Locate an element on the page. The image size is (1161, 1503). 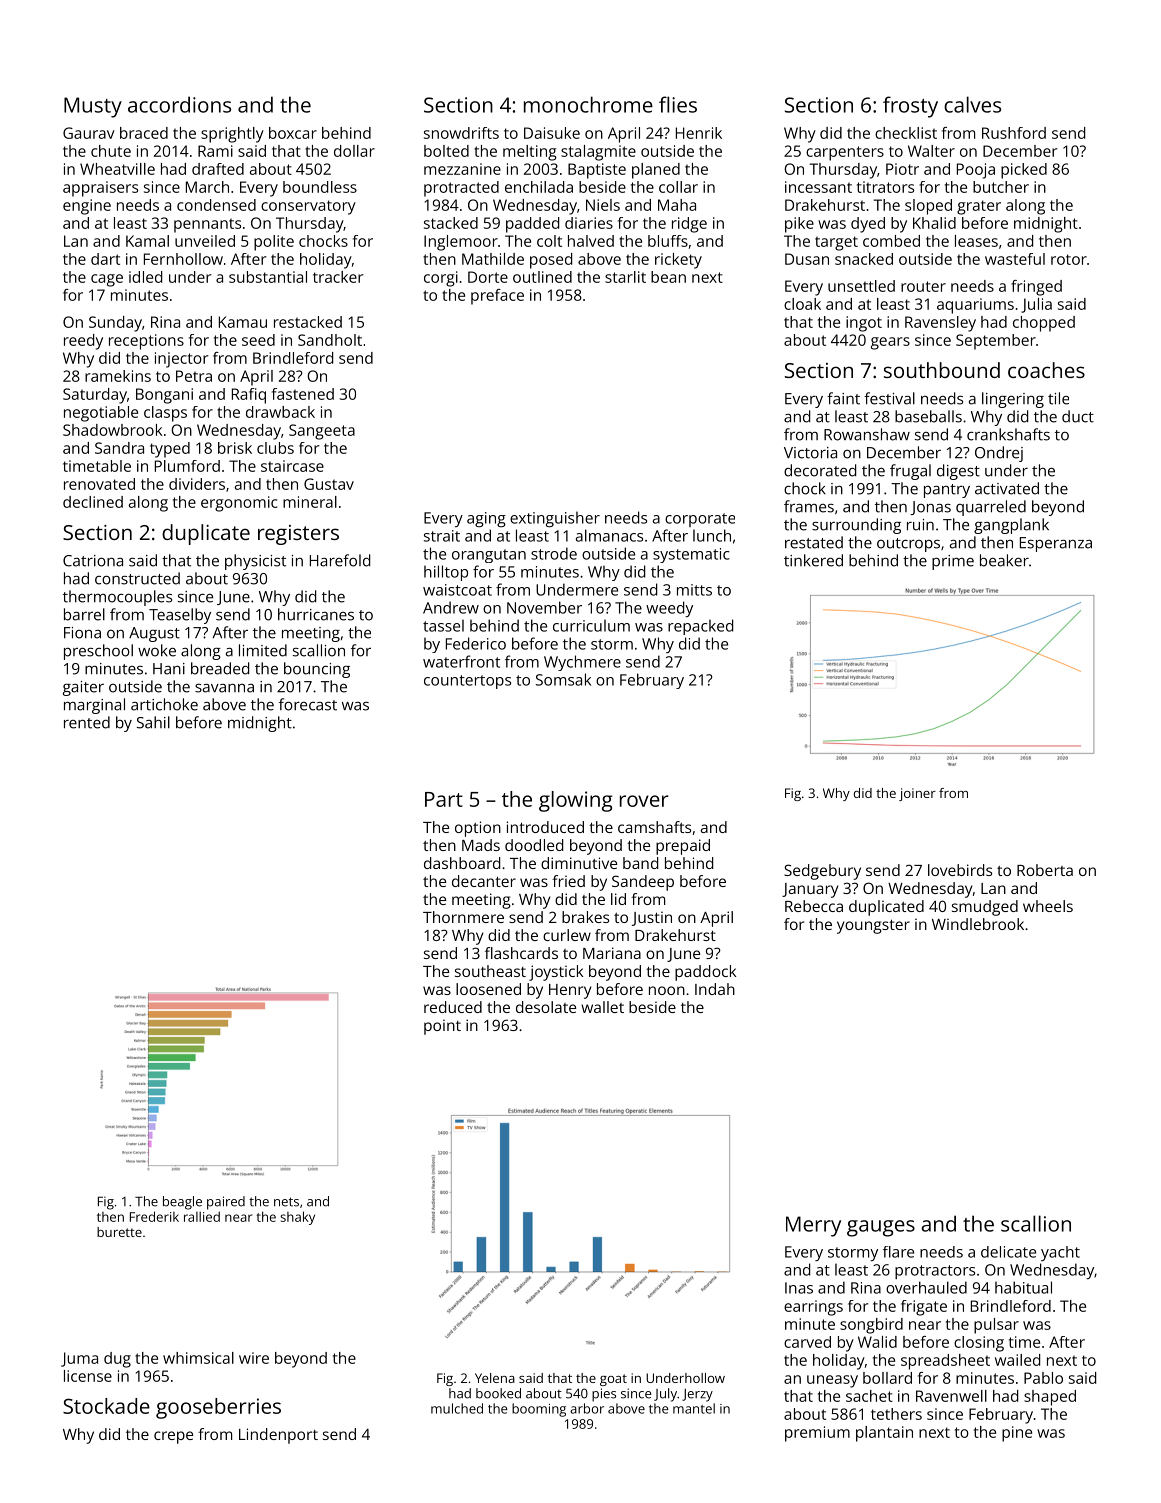
Part is located at coordinates (444, 799).
